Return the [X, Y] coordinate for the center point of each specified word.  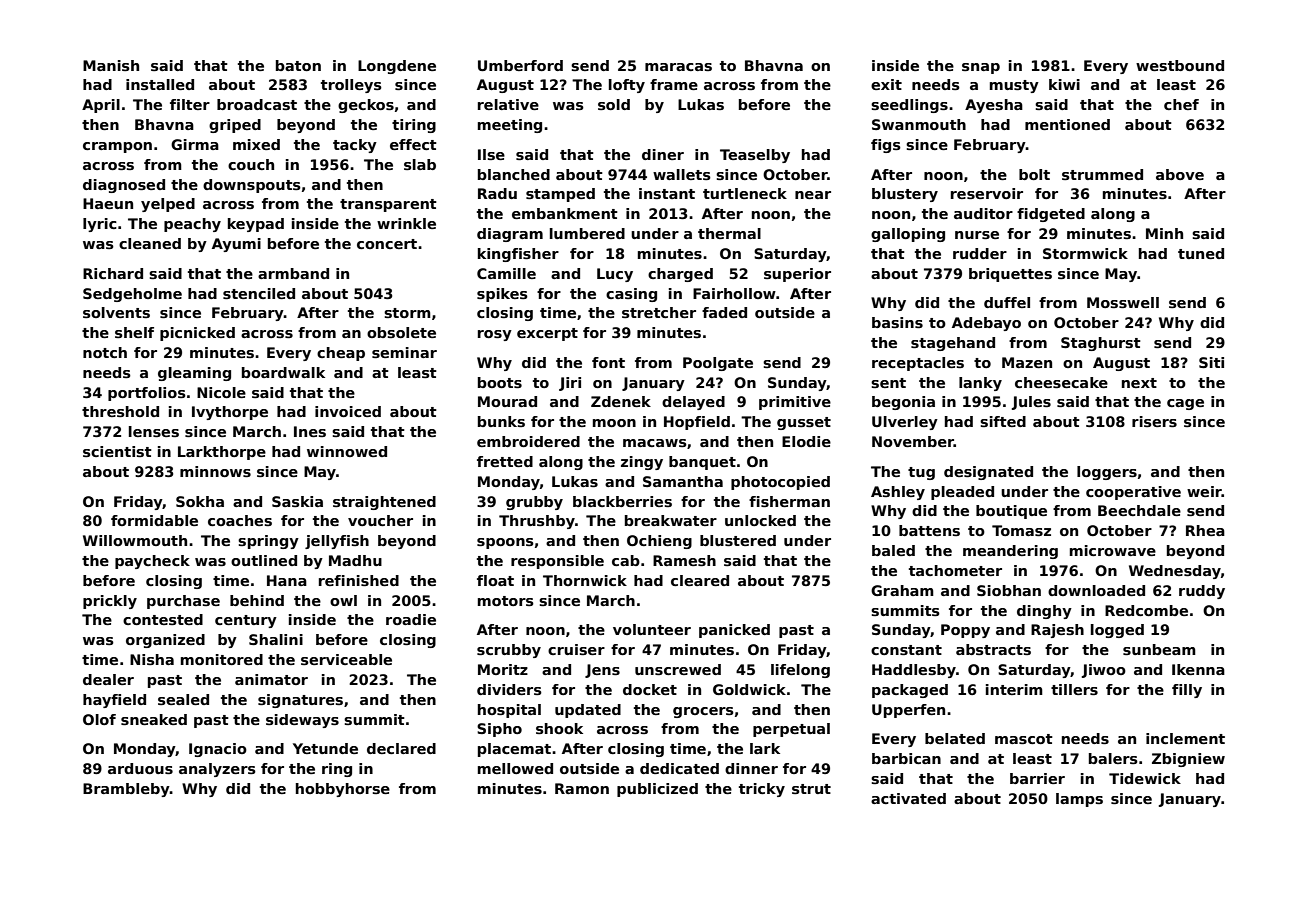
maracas [678, 67]
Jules [1031, 403]
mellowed [515, 768]
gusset [804, 423]
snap [981, 68]
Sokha [200, 501]
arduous [140, 768]
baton [298, 65]
